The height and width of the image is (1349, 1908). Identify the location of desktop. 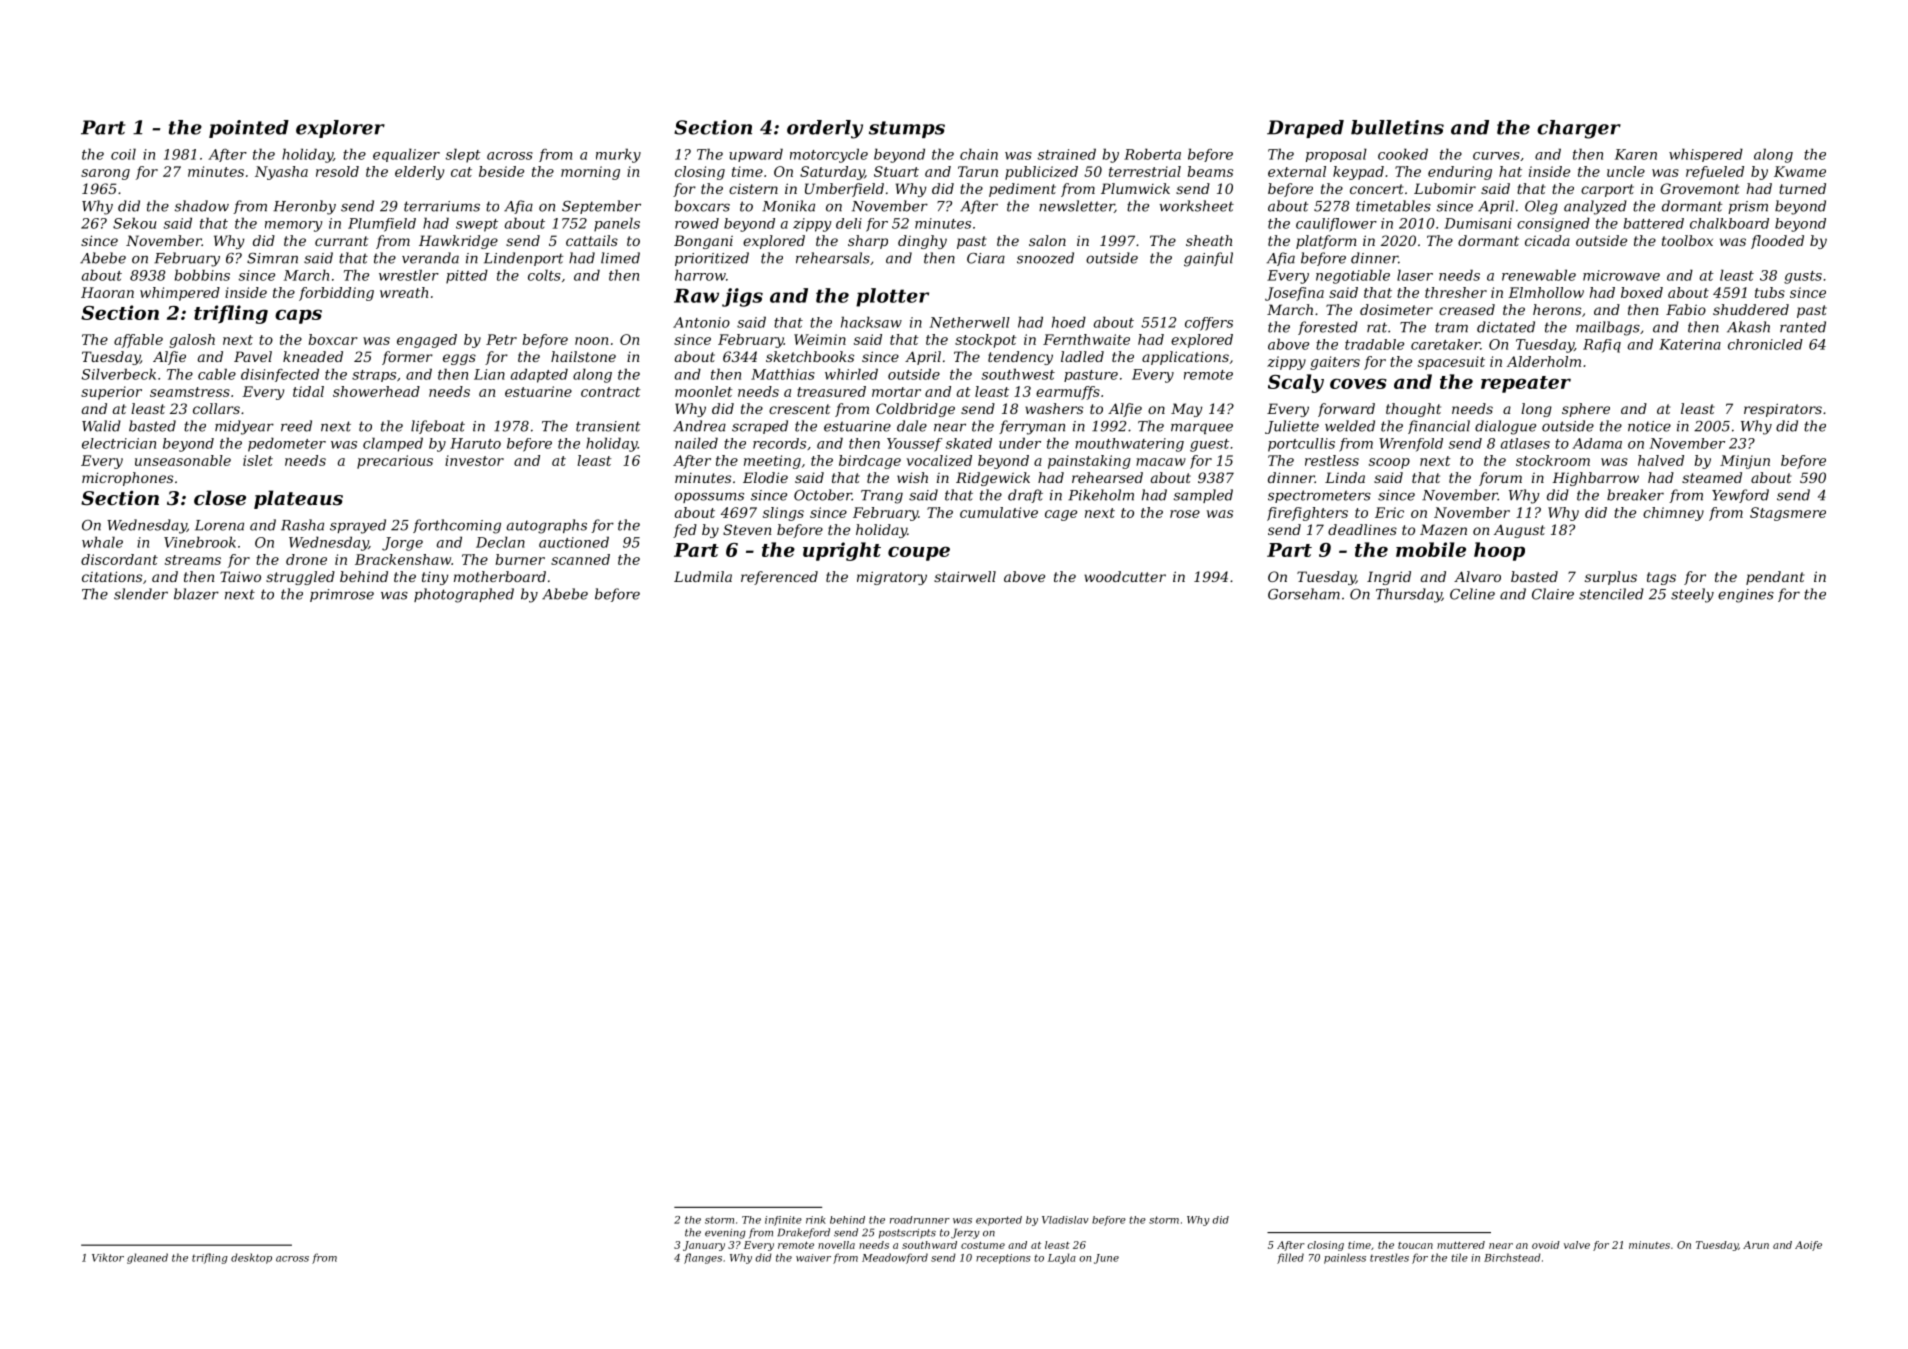
(251, 1258).
